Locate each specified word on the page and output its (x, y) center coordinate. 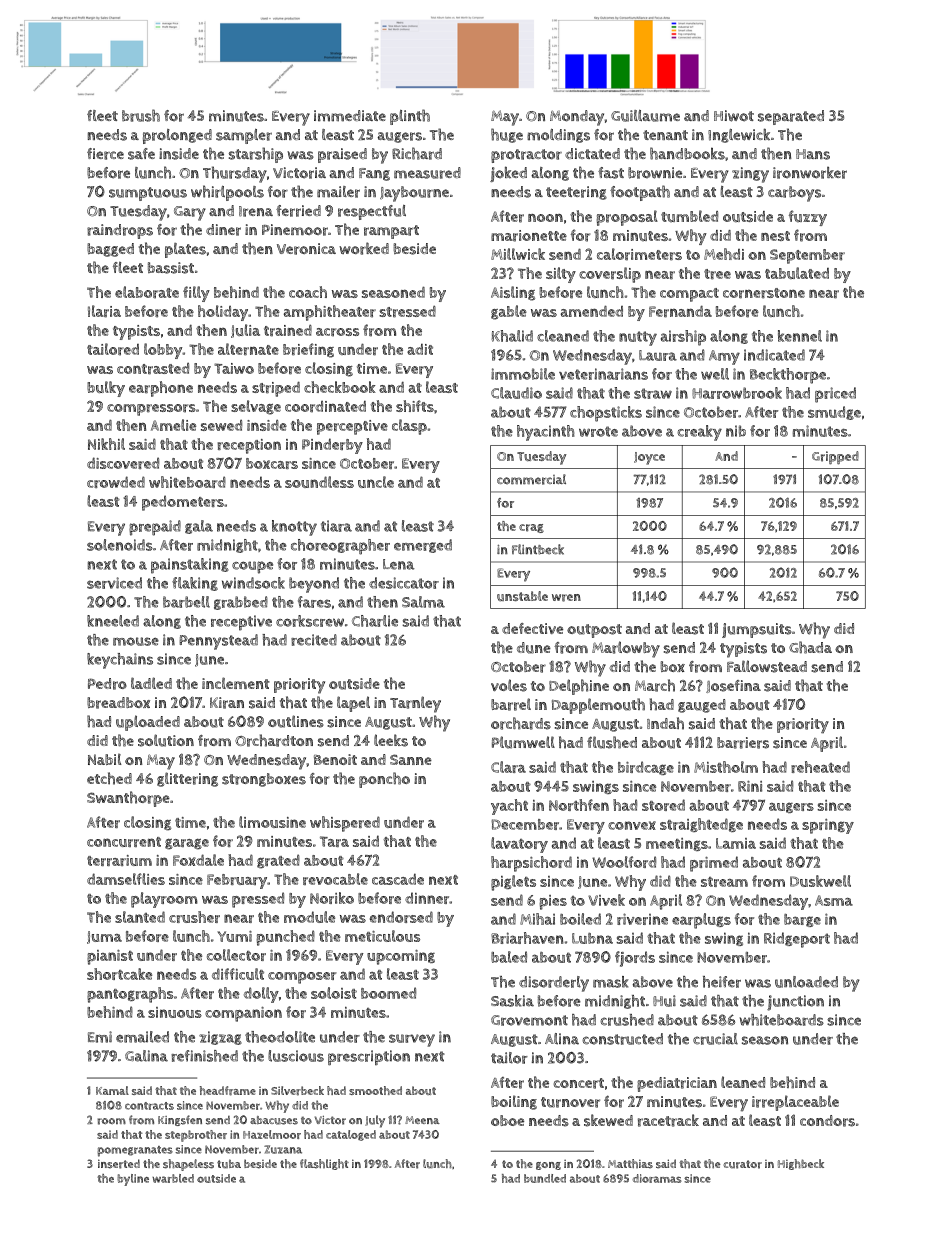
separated (791, 117)
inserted (119, 1164)
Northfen (579, 805)
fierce (105, 154)
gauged (702, 706)
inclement (236, 683)
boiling (514, 1102)
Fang (374, 174)
